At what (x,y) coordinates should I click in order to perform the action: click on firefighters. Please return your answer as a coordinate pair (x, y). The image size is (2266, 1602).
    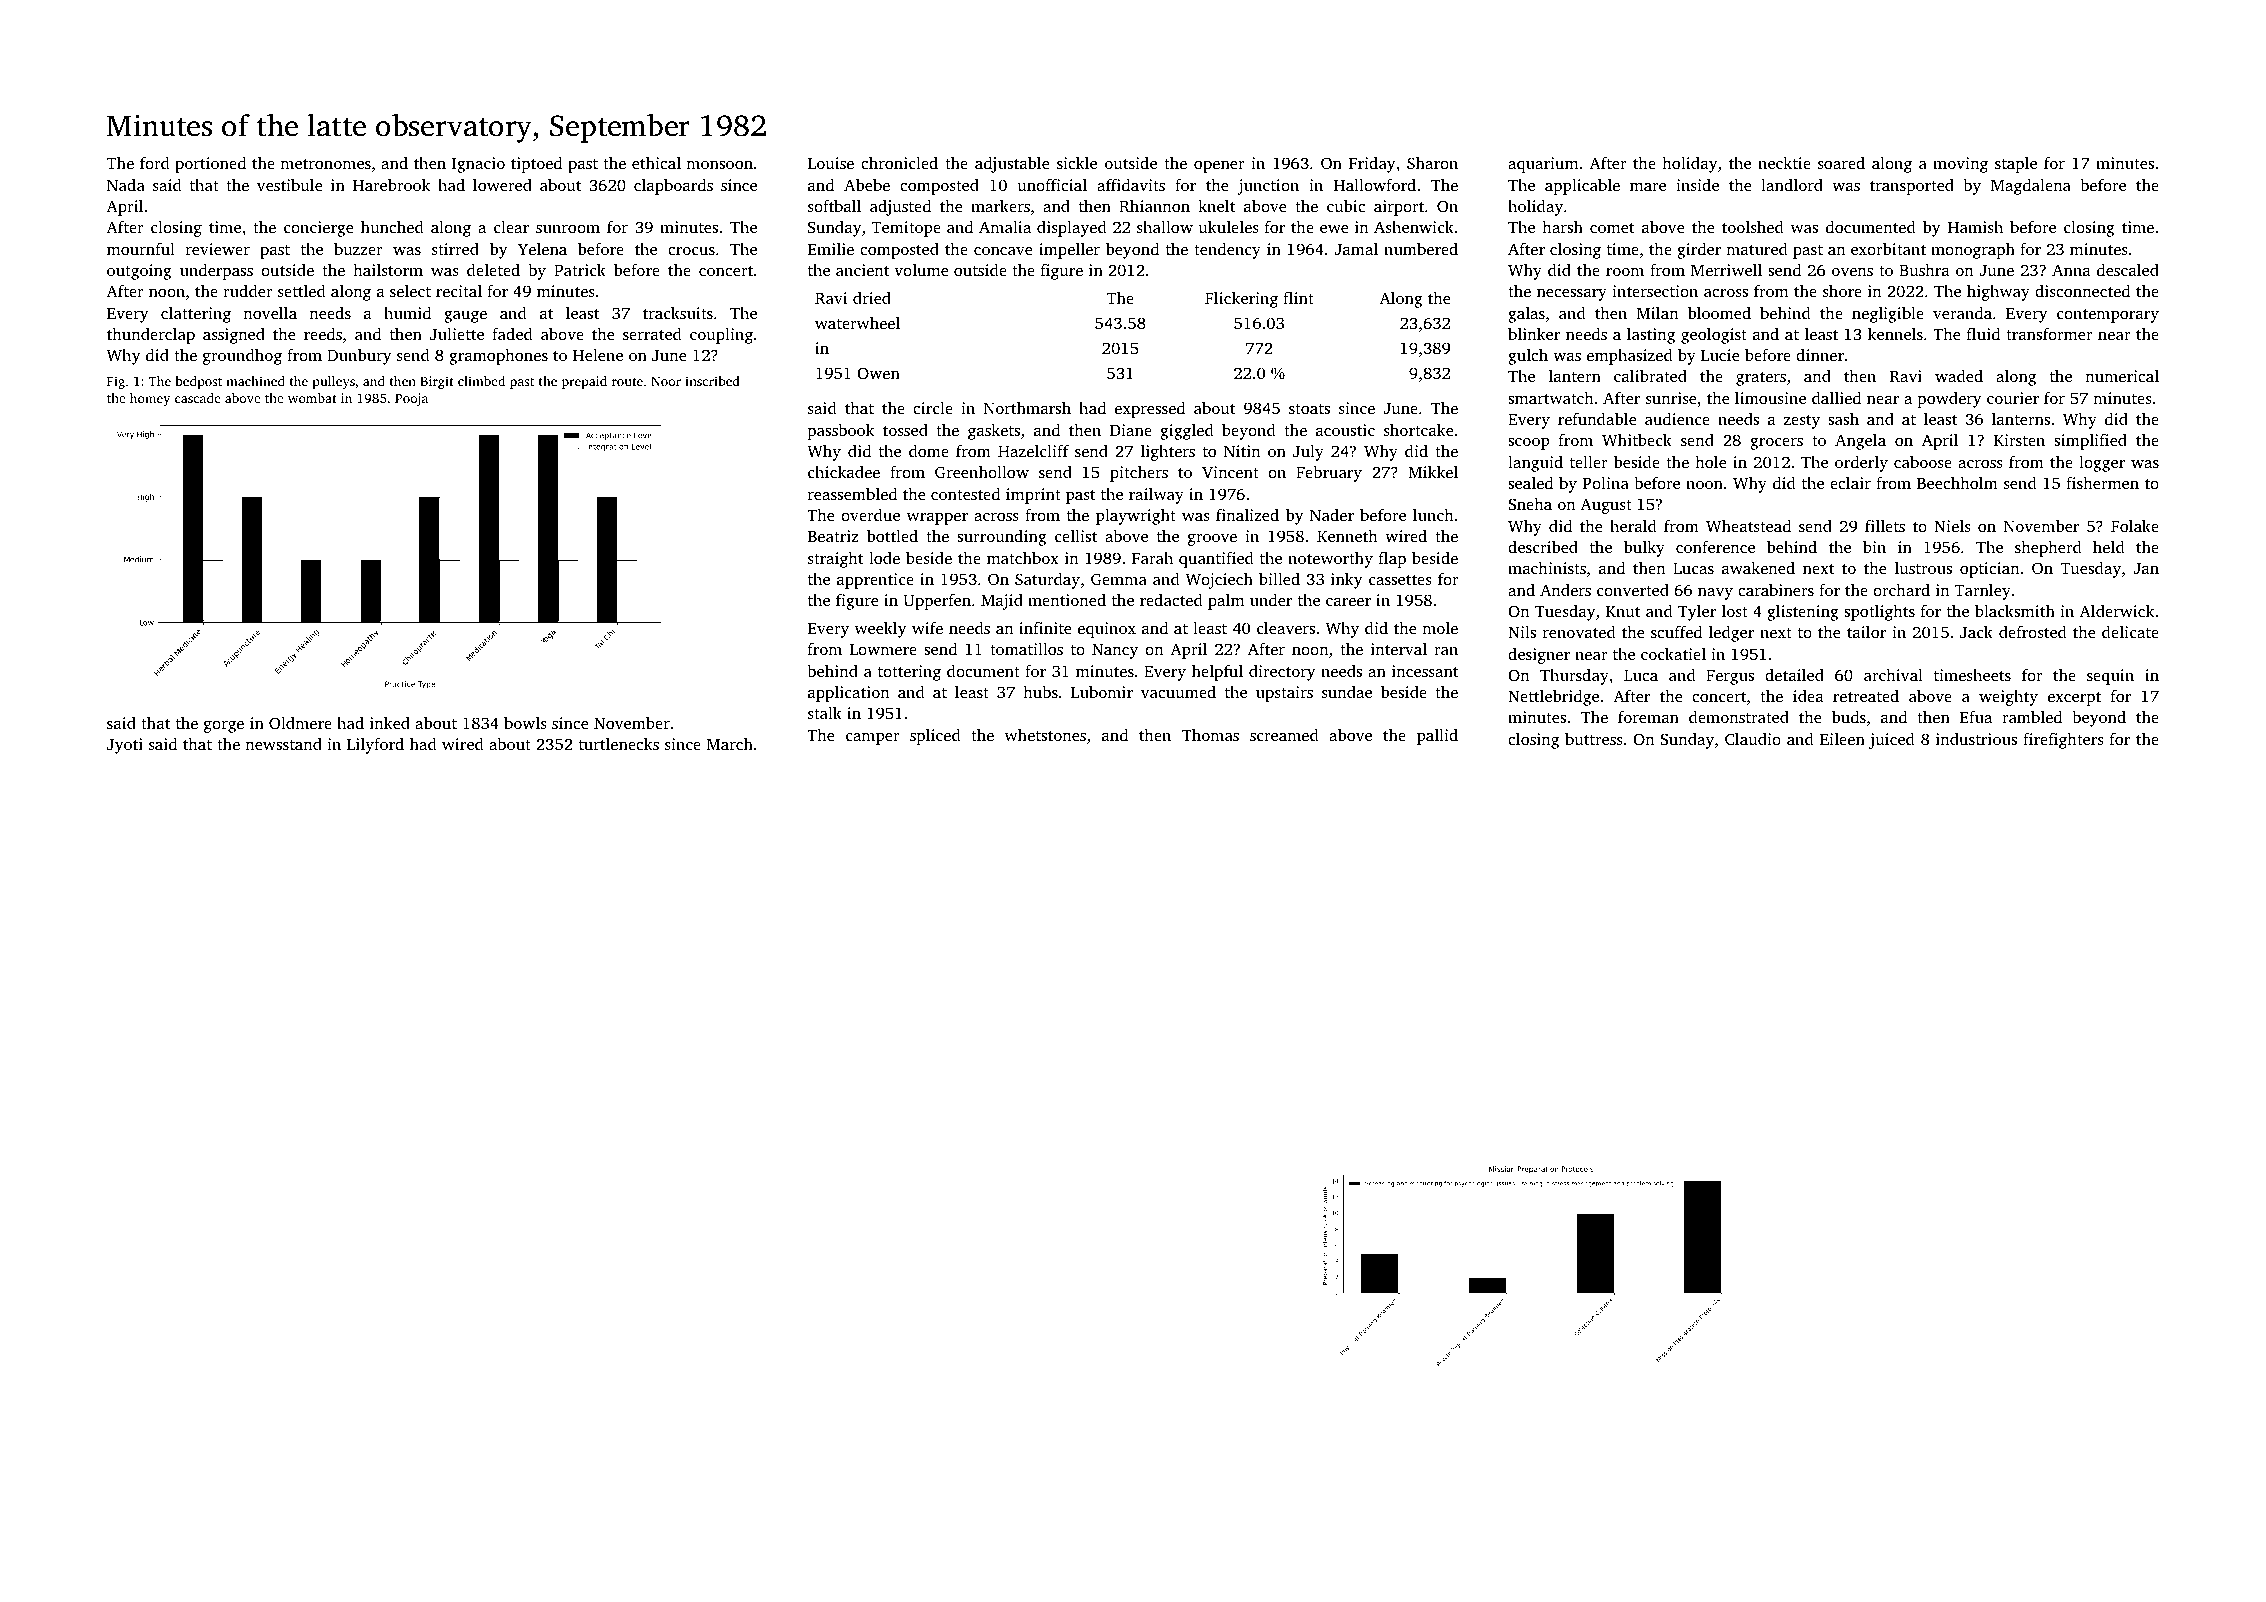
    Looking at the image, I should click on (2063, 741).
